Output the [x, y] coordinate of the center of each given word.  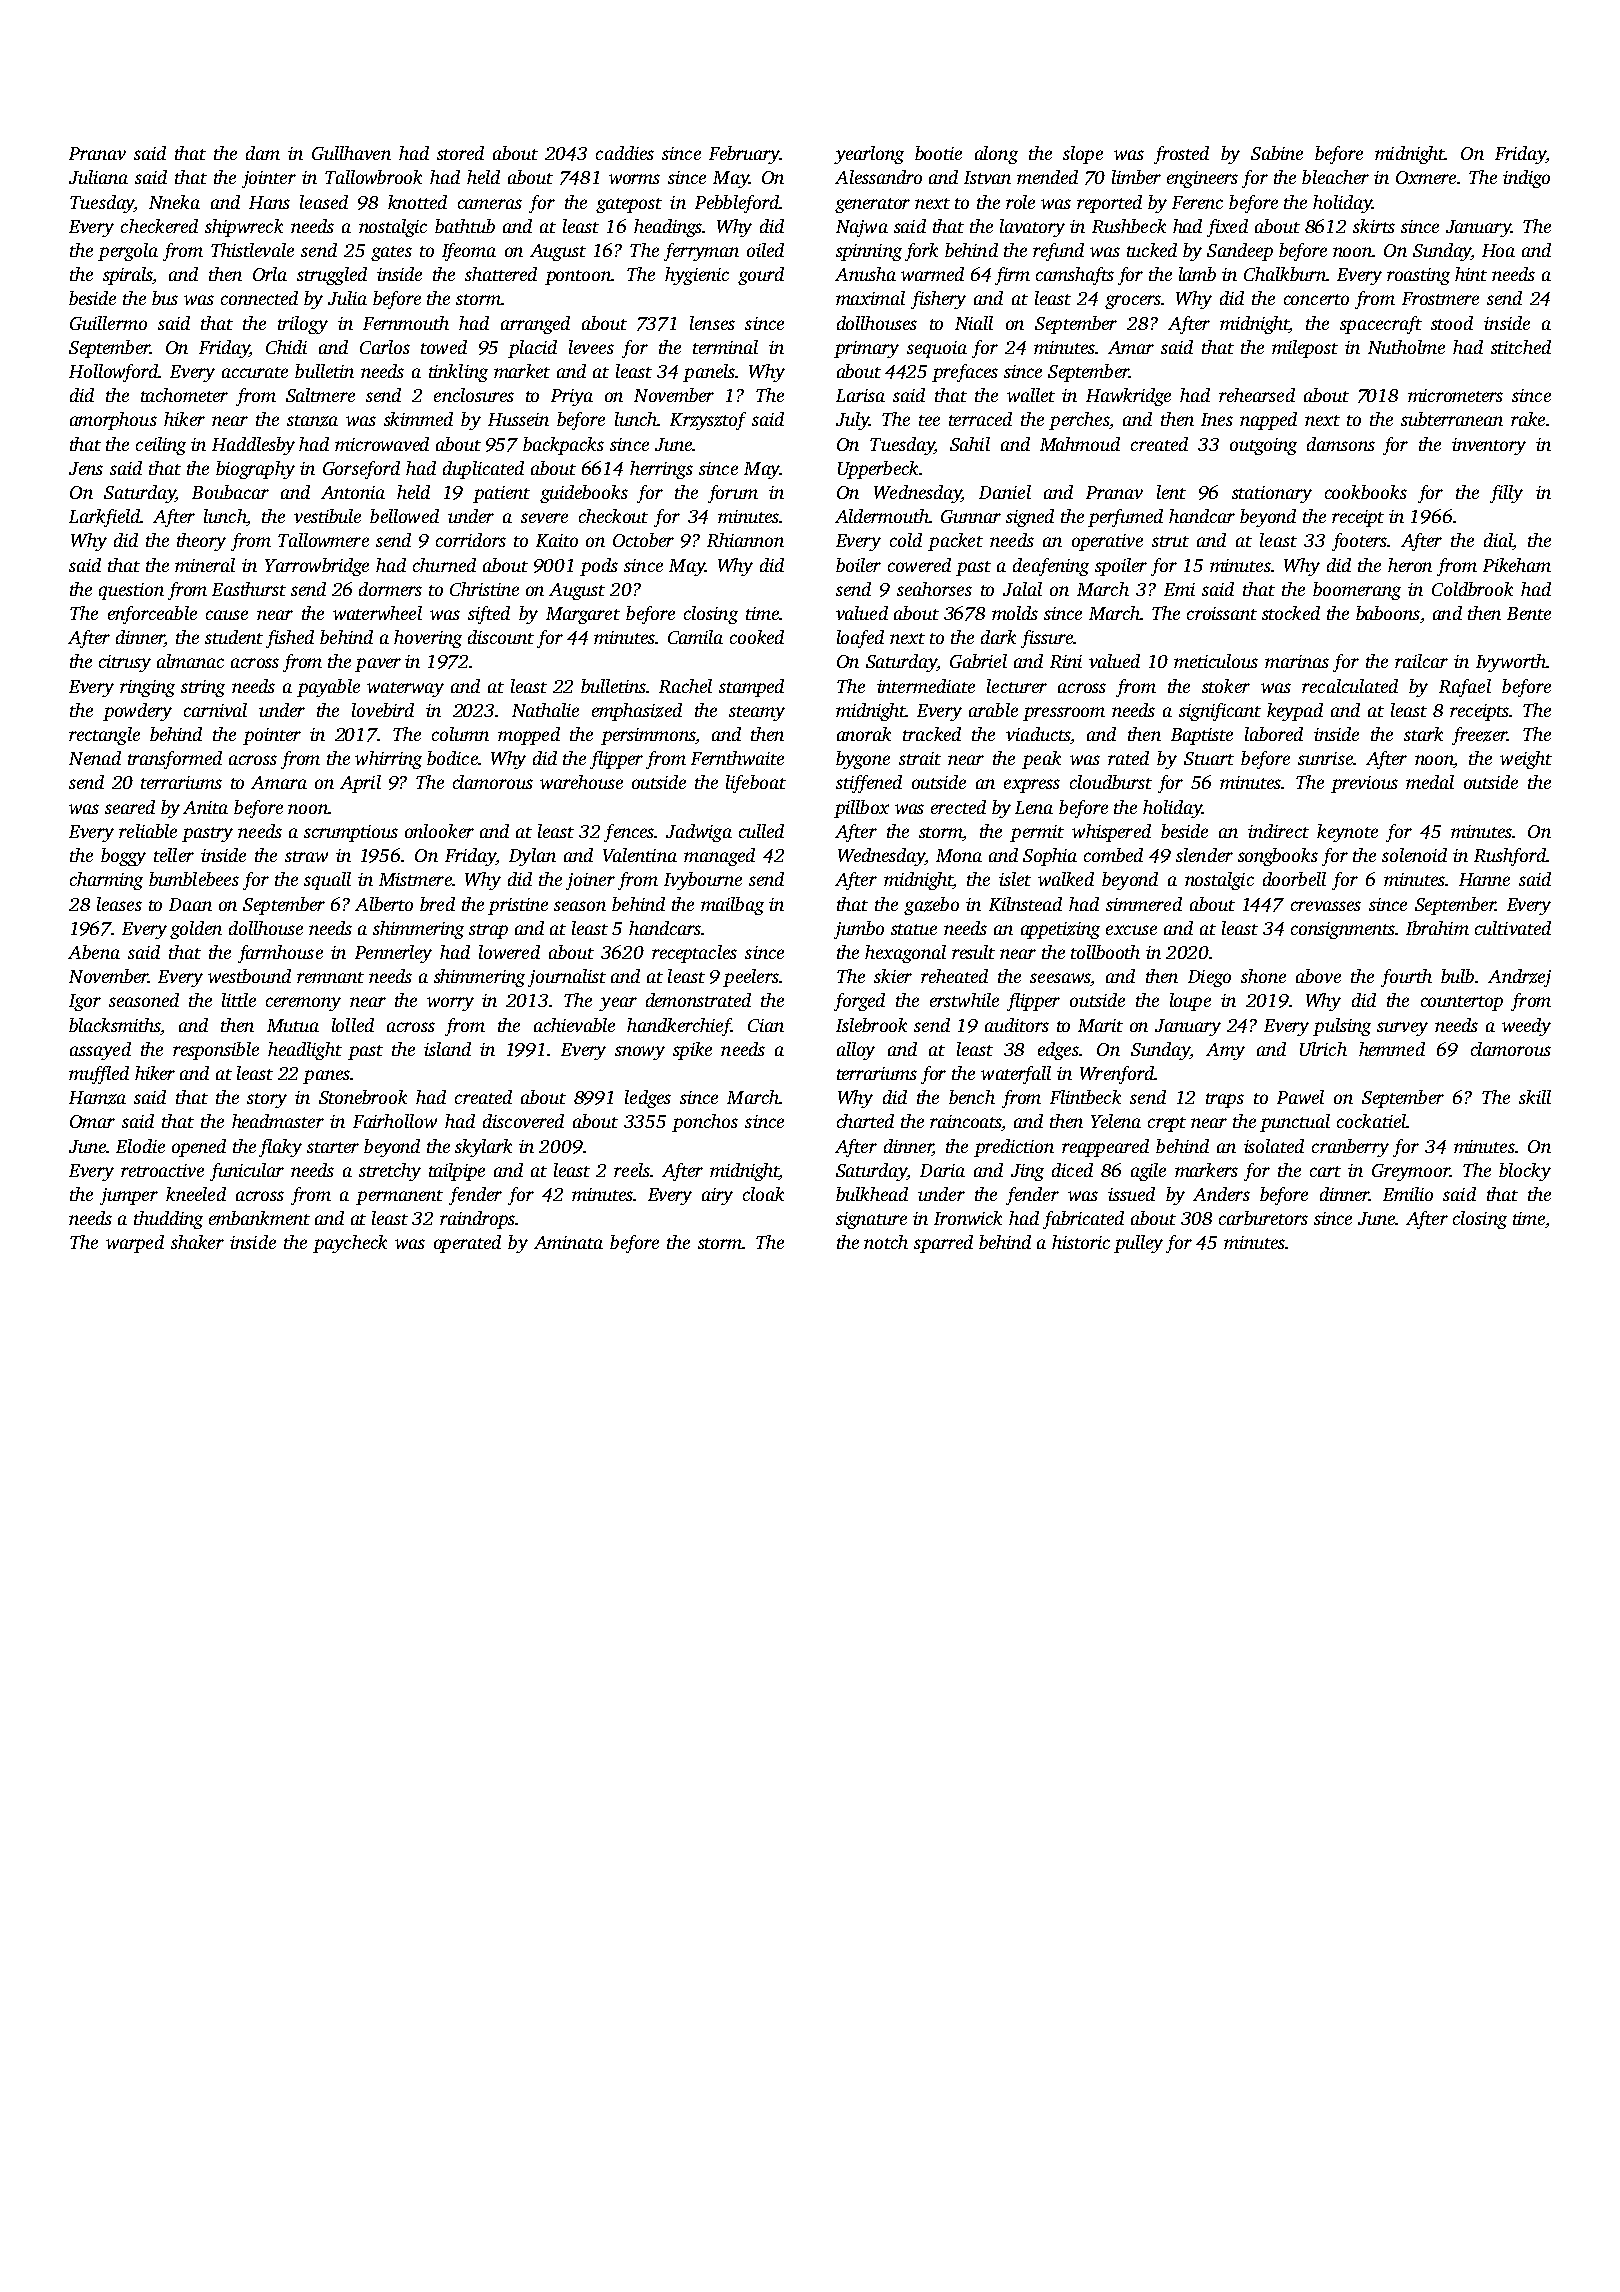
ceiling [161, 446]
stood [1452, 323]
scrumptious [351, 833]
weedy [1526, 1027]
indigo [1526, 179]
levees [591, 347]
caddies [625, 153]
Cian [766, 1025]
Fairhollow [395, 1121]
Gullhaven [351, 153]
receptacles [694, 954]
